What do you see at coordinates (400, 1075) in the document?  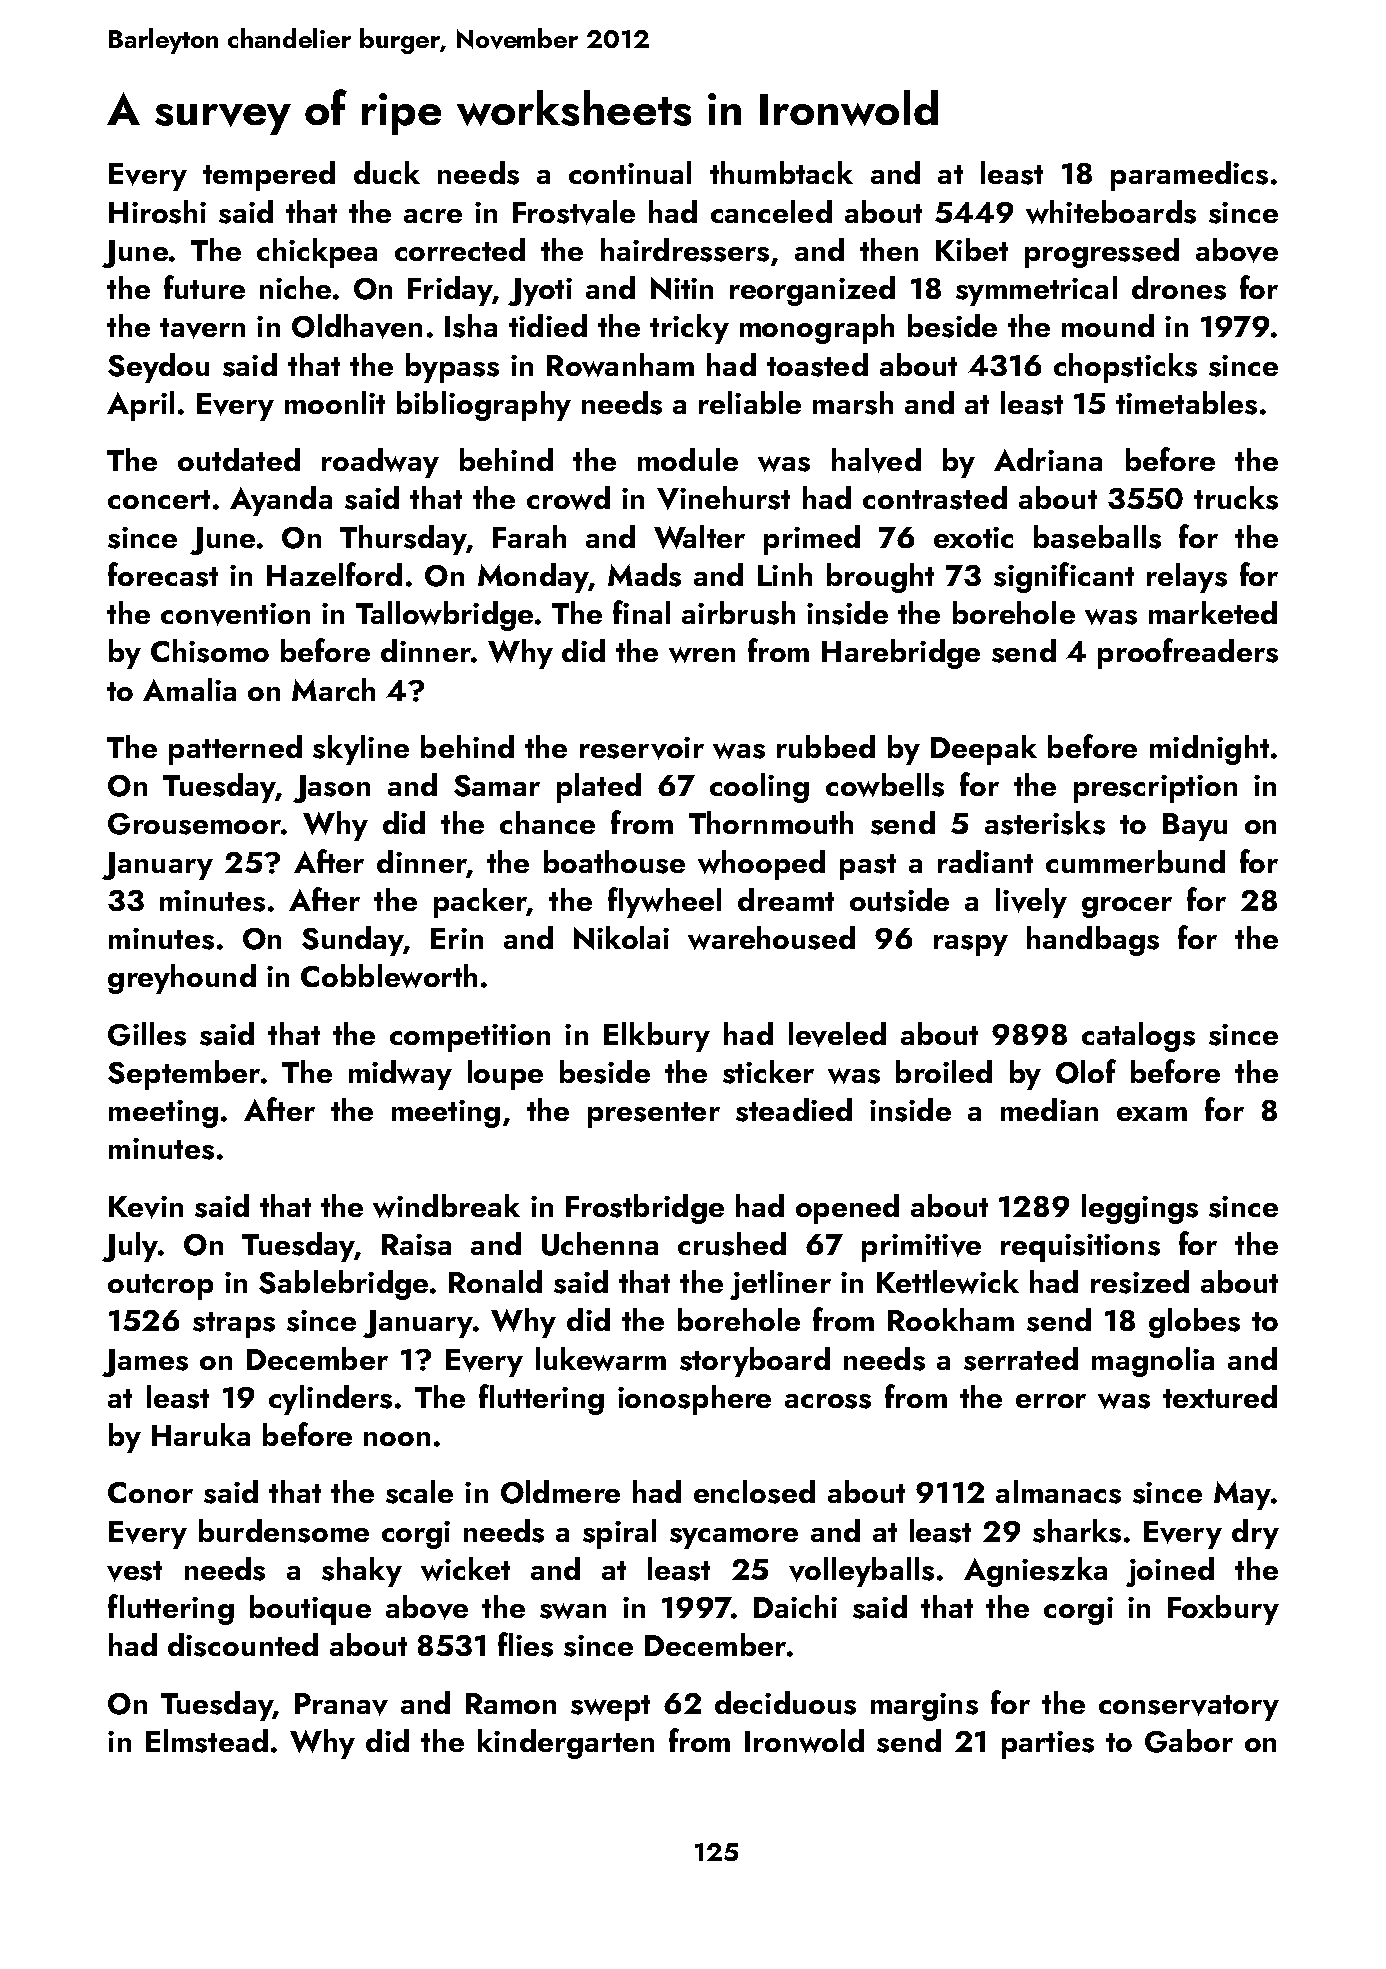 I see `midway` at bounding box center [400, 1075].
